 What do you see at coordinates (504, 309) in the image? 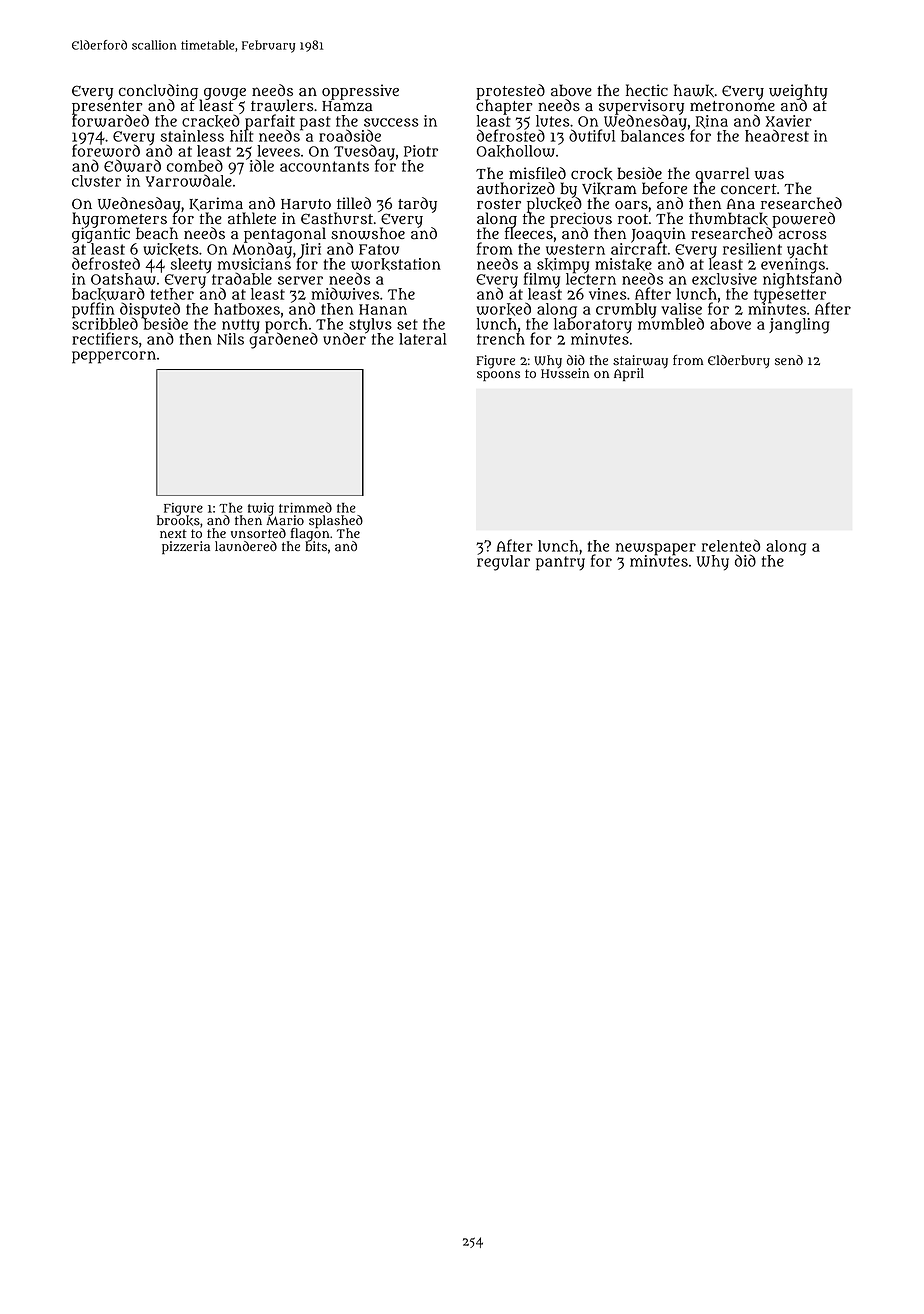
I see `worked` at bounding box center [504, 309].
